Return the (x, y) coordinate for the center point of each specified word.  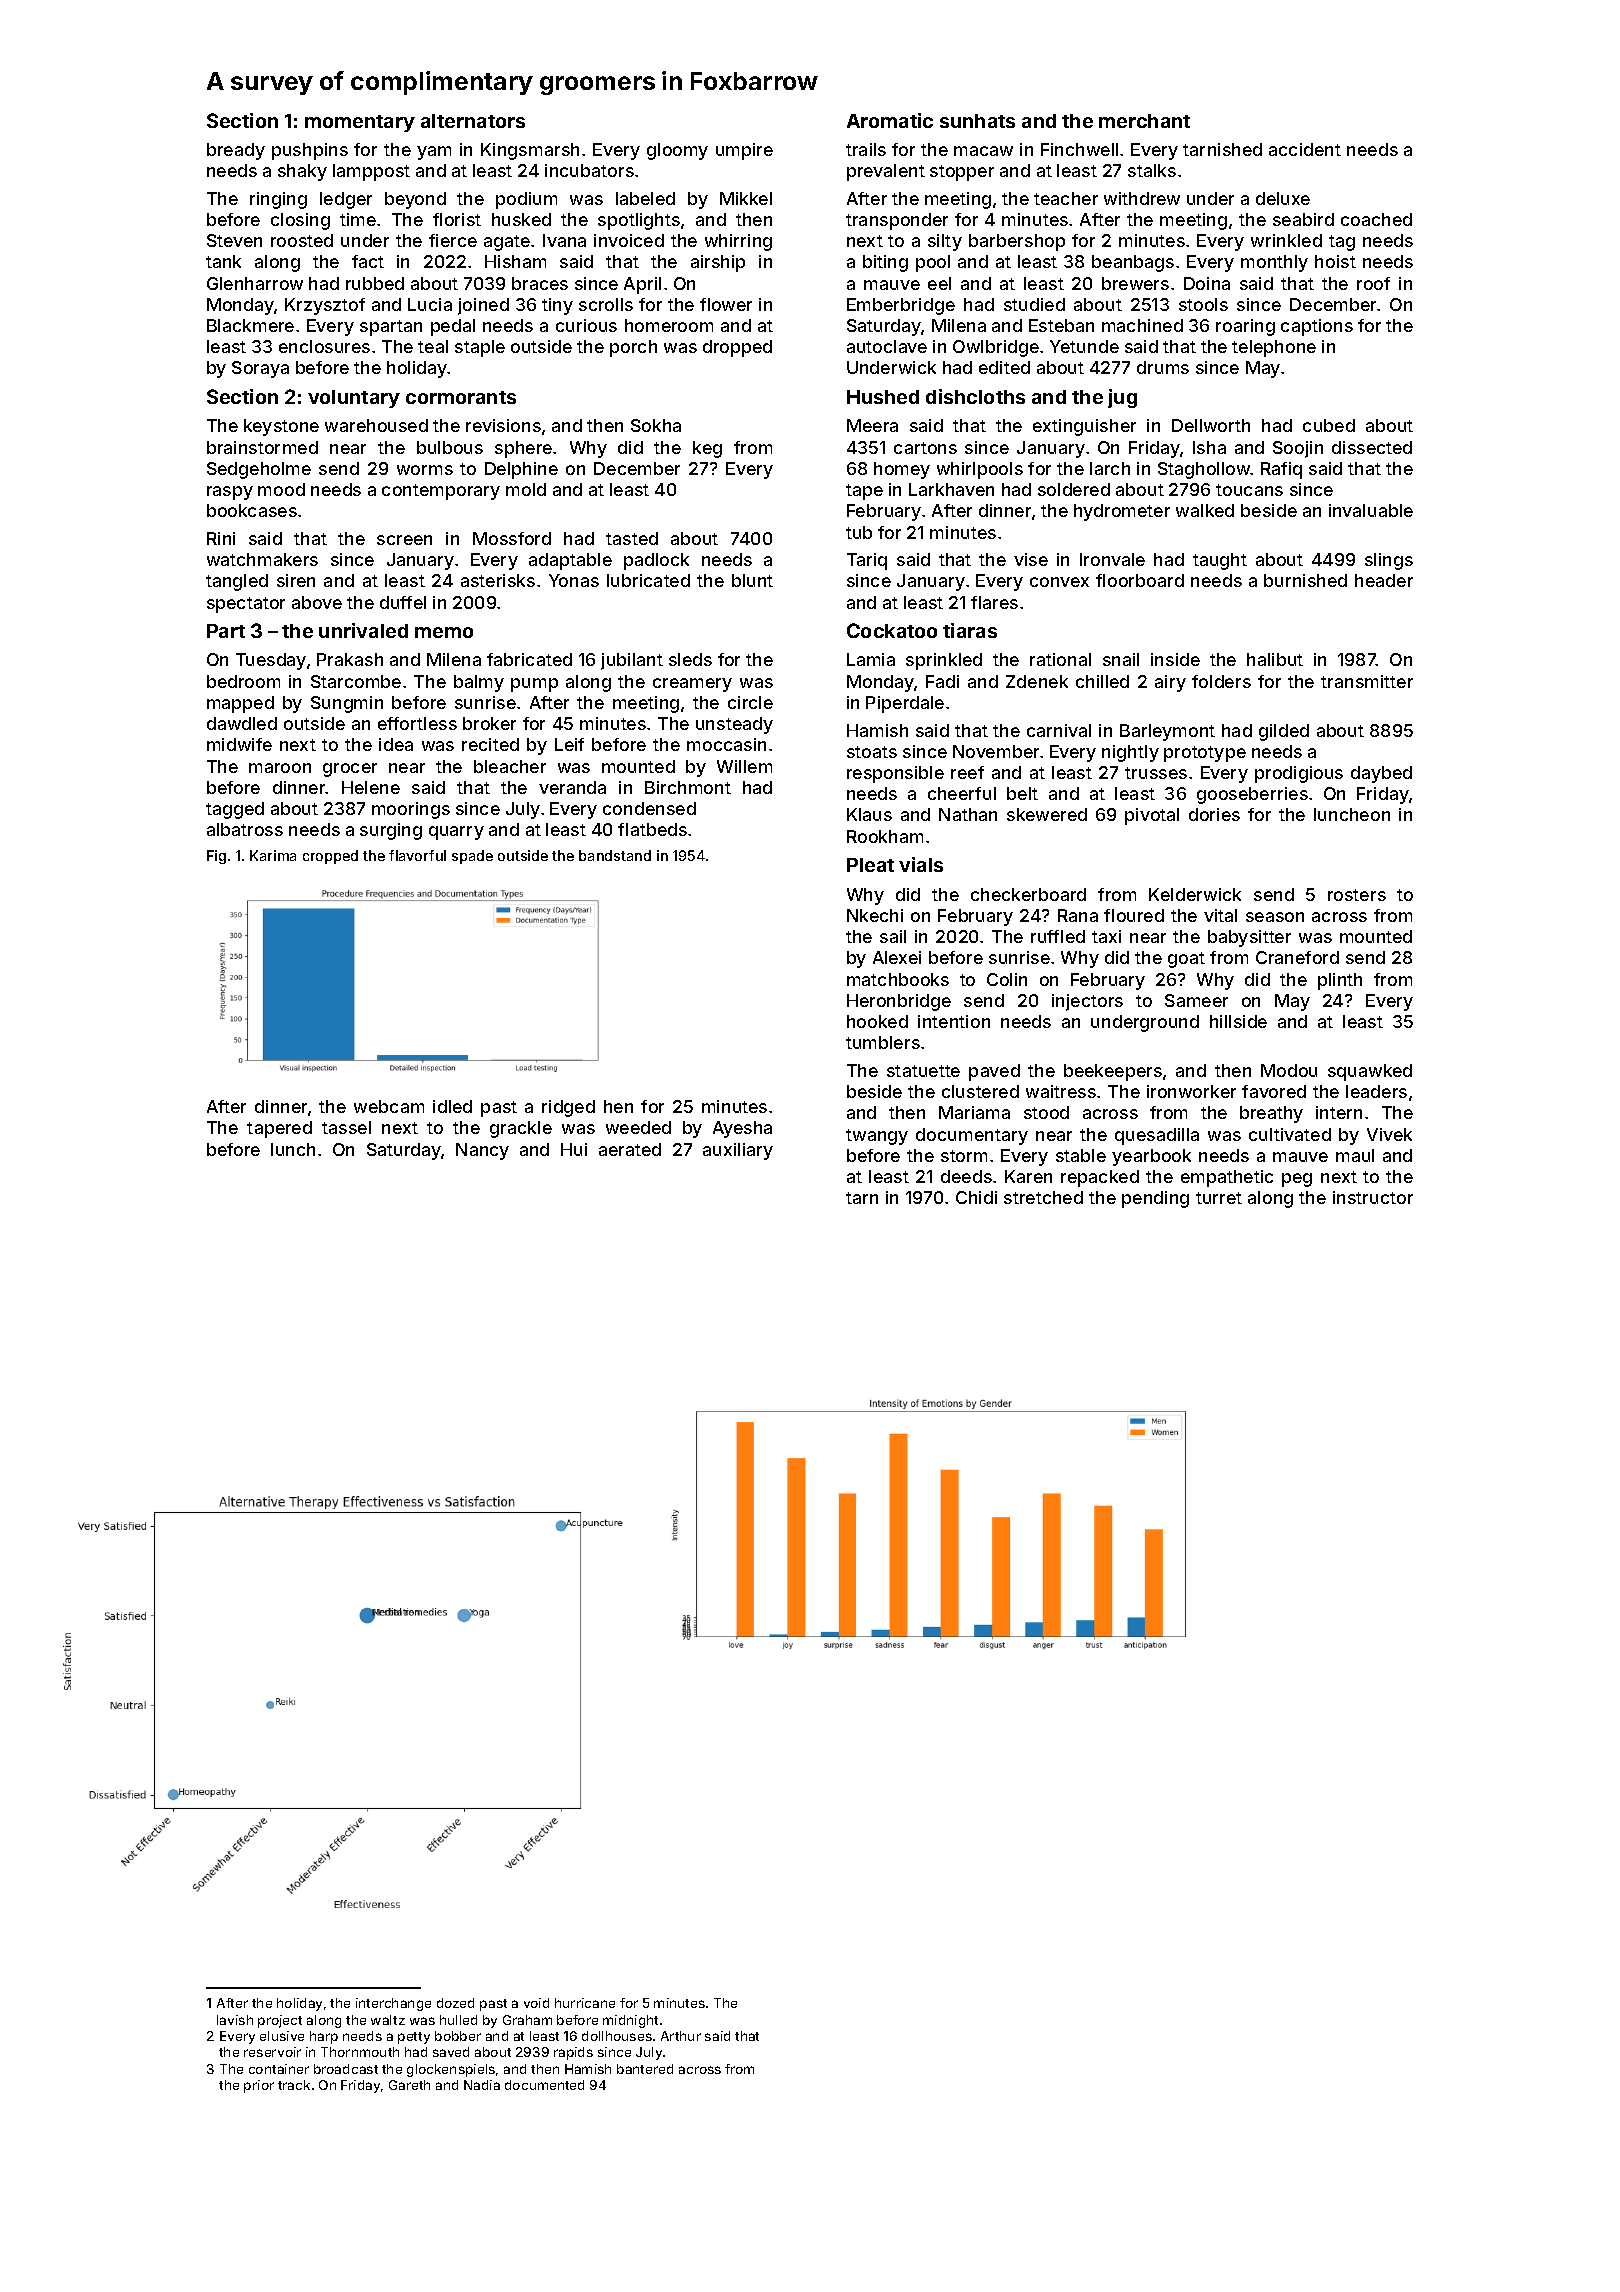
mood (281, 489)
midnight (630, 2021)
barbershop (1017, 242)
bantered (645, 2069)
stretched (1043, 1197)
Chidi (976, 1197)
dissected (1372, 447)
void (536, 2003)
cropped (330, 857)
